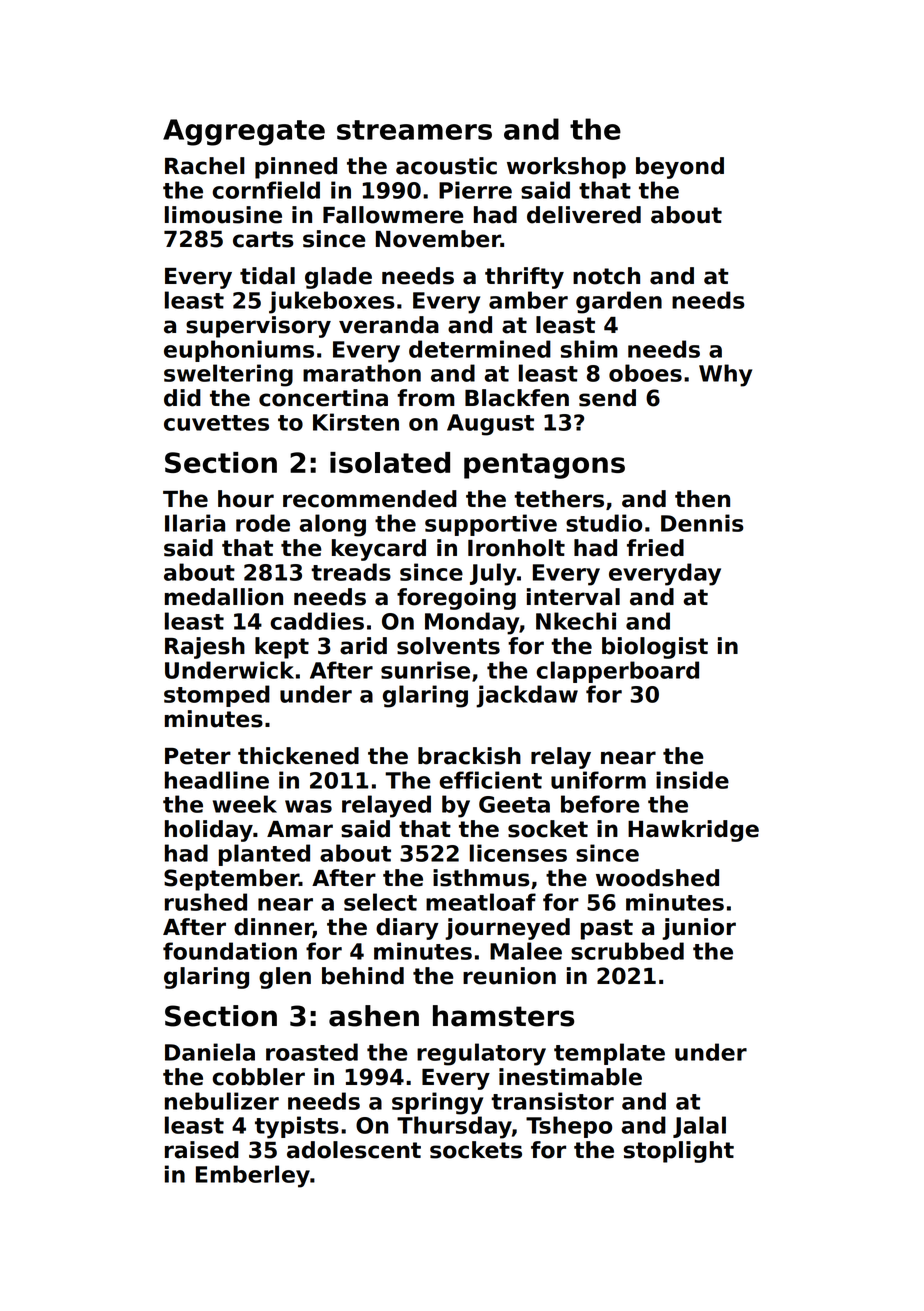  What do you see at coordinates (454, 1127) in the document?
I see `Thursday` at bounding box center [454, 1127].
